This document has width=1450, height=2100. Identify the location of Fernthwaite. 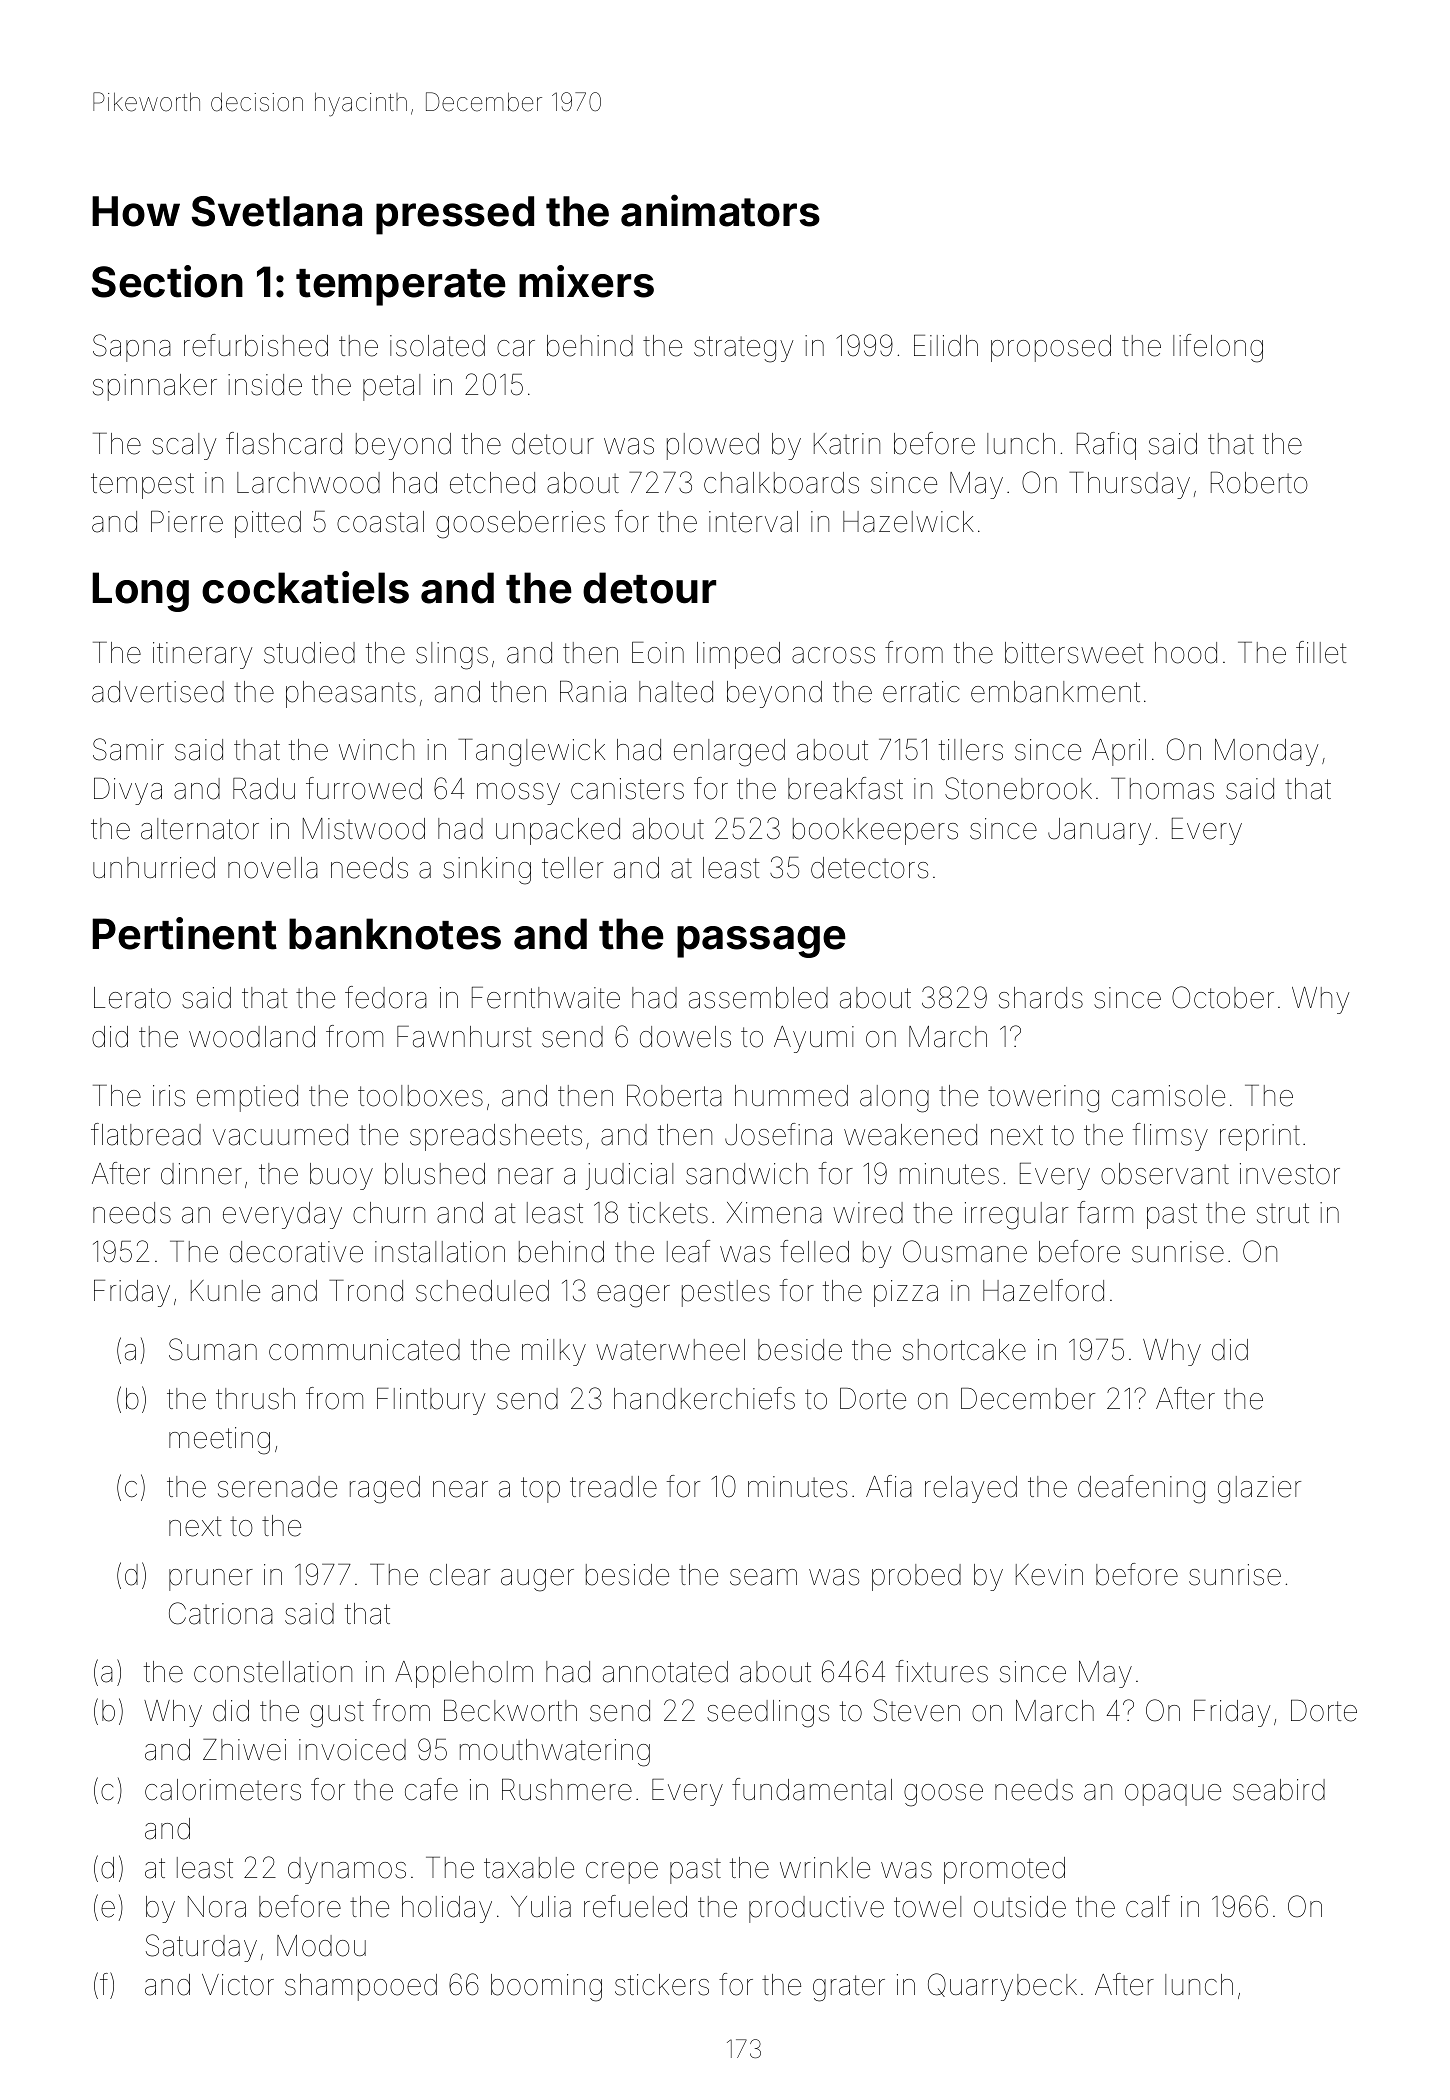
(546, 998).
